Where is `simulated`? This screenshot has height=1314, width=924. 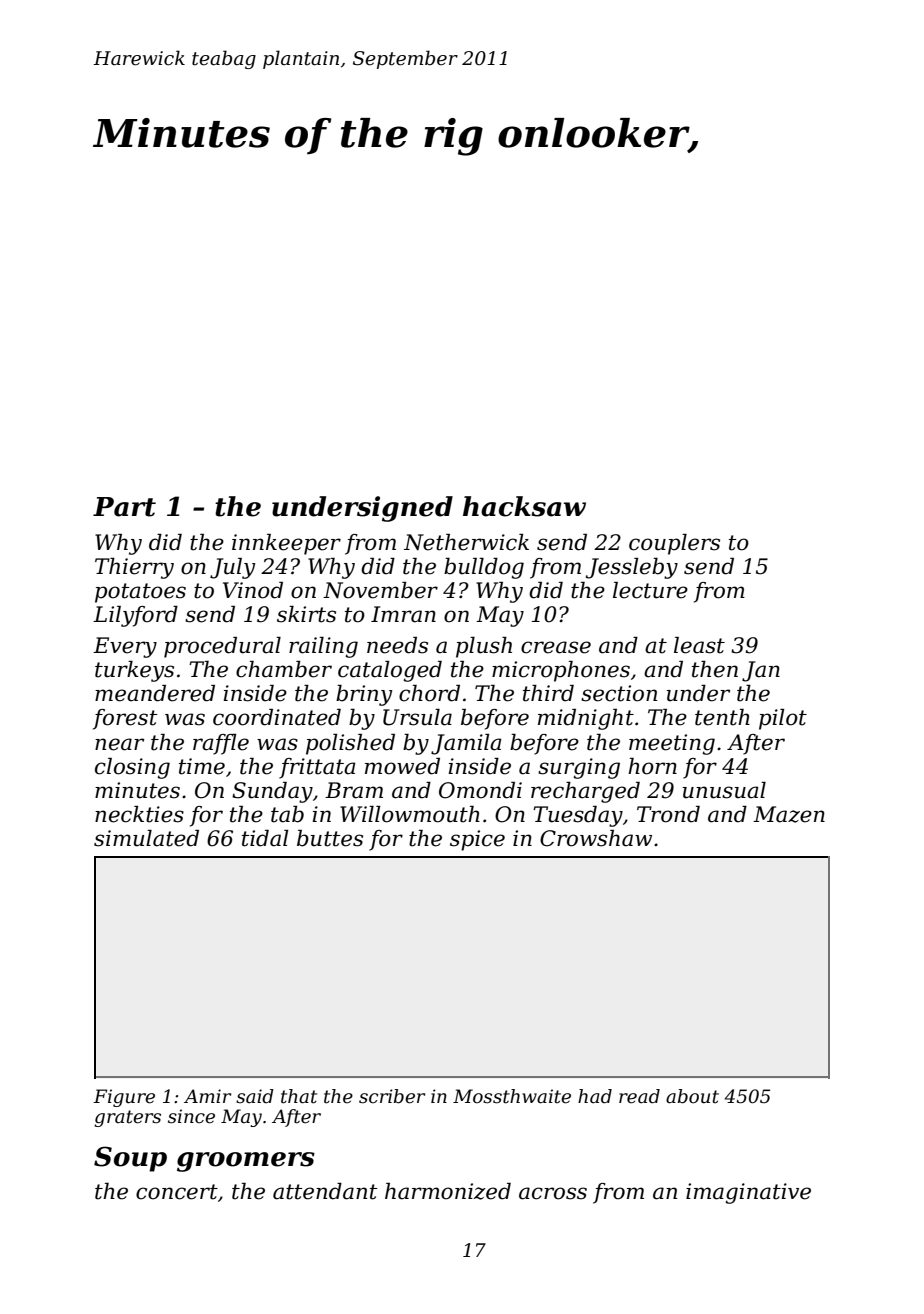
simulated is located at coordinates (146, 838).
